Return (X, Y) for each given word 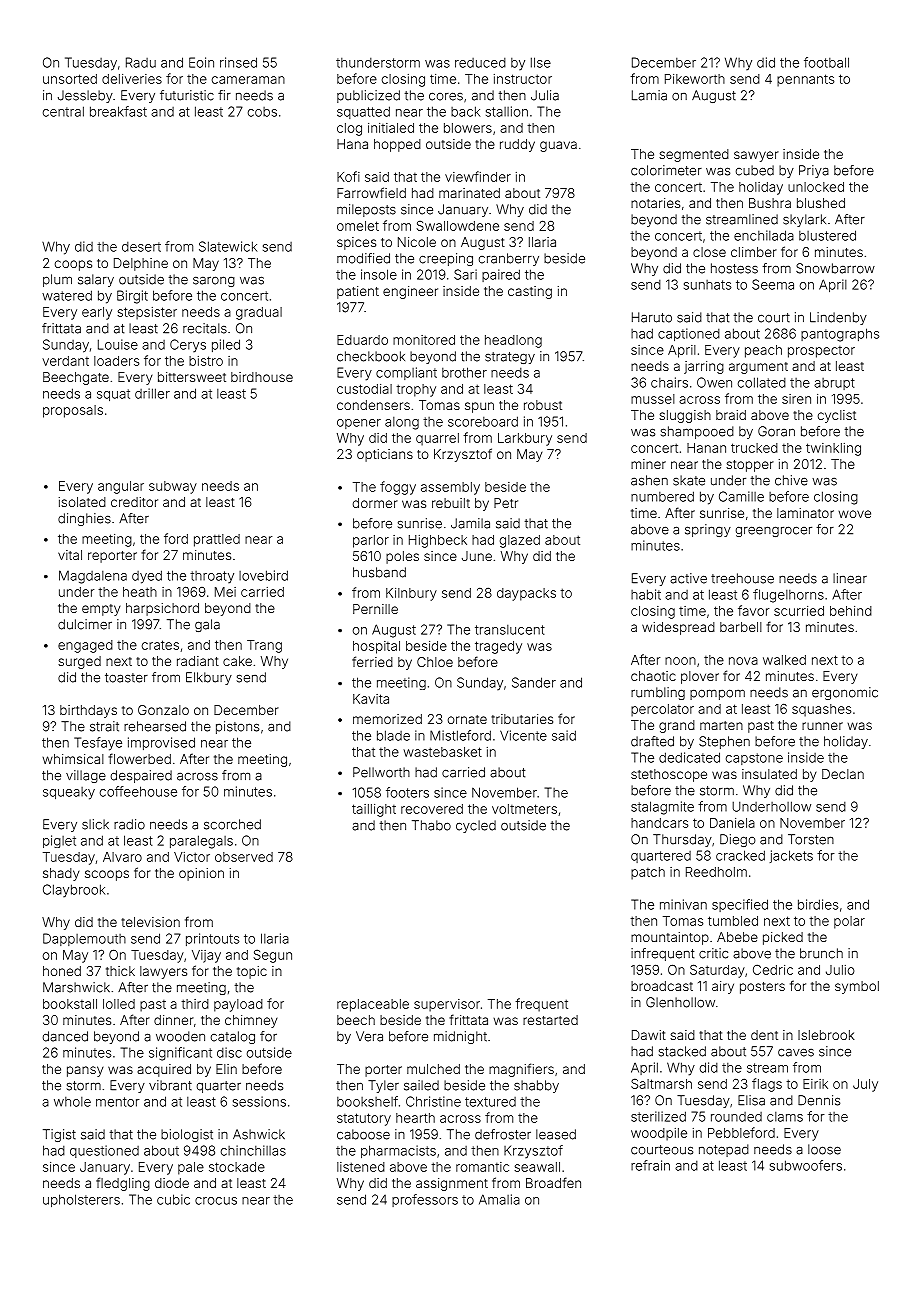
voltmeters (524, 809)
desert (141, 247)
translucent (510, 630)
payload (238, 1005)
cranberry (509, 259)
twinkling (833, 449)
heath (140, 592)
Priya (814, 171)
